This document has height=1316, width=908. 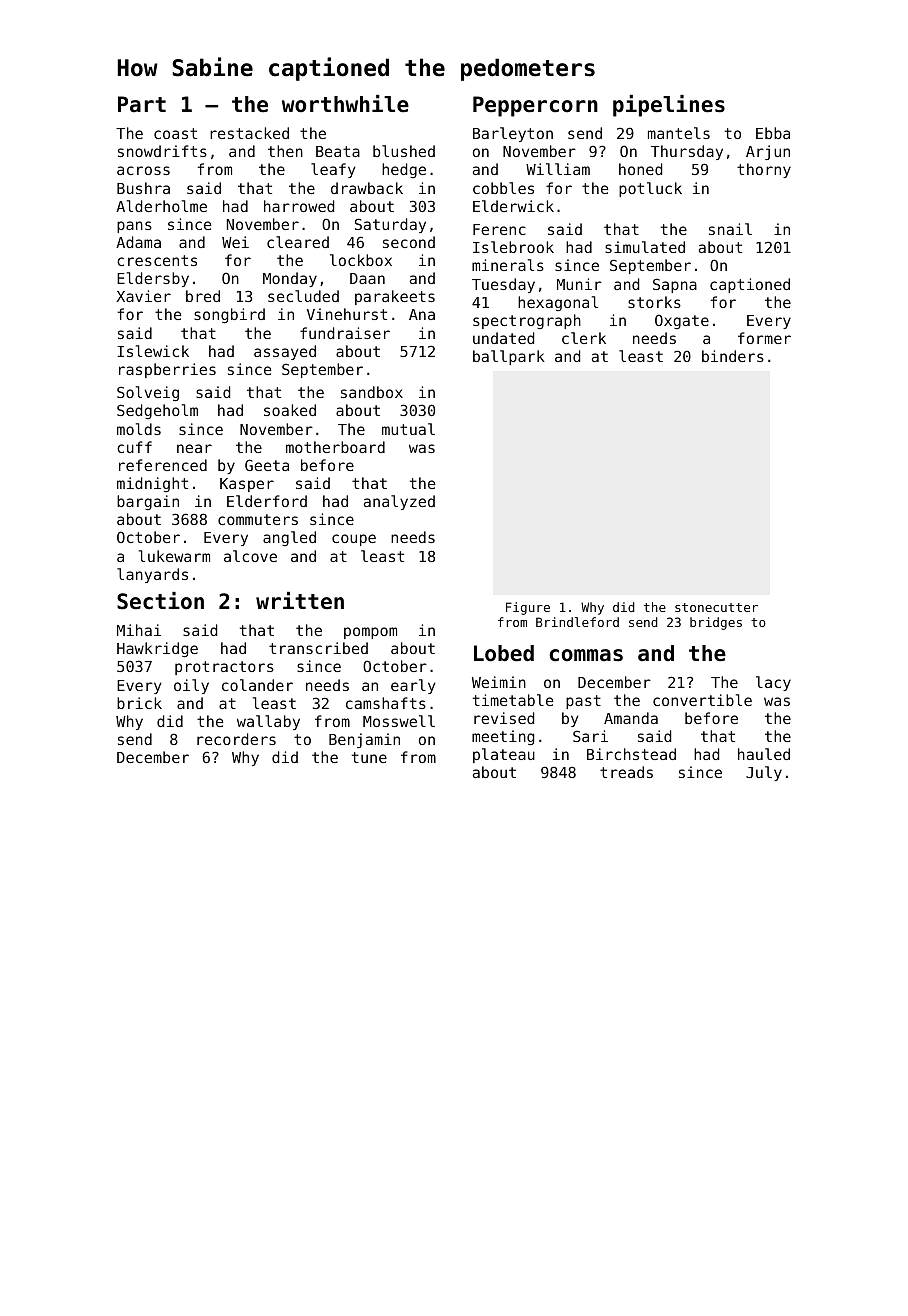 I want to click on Adama, so click(x=138, y=242).
